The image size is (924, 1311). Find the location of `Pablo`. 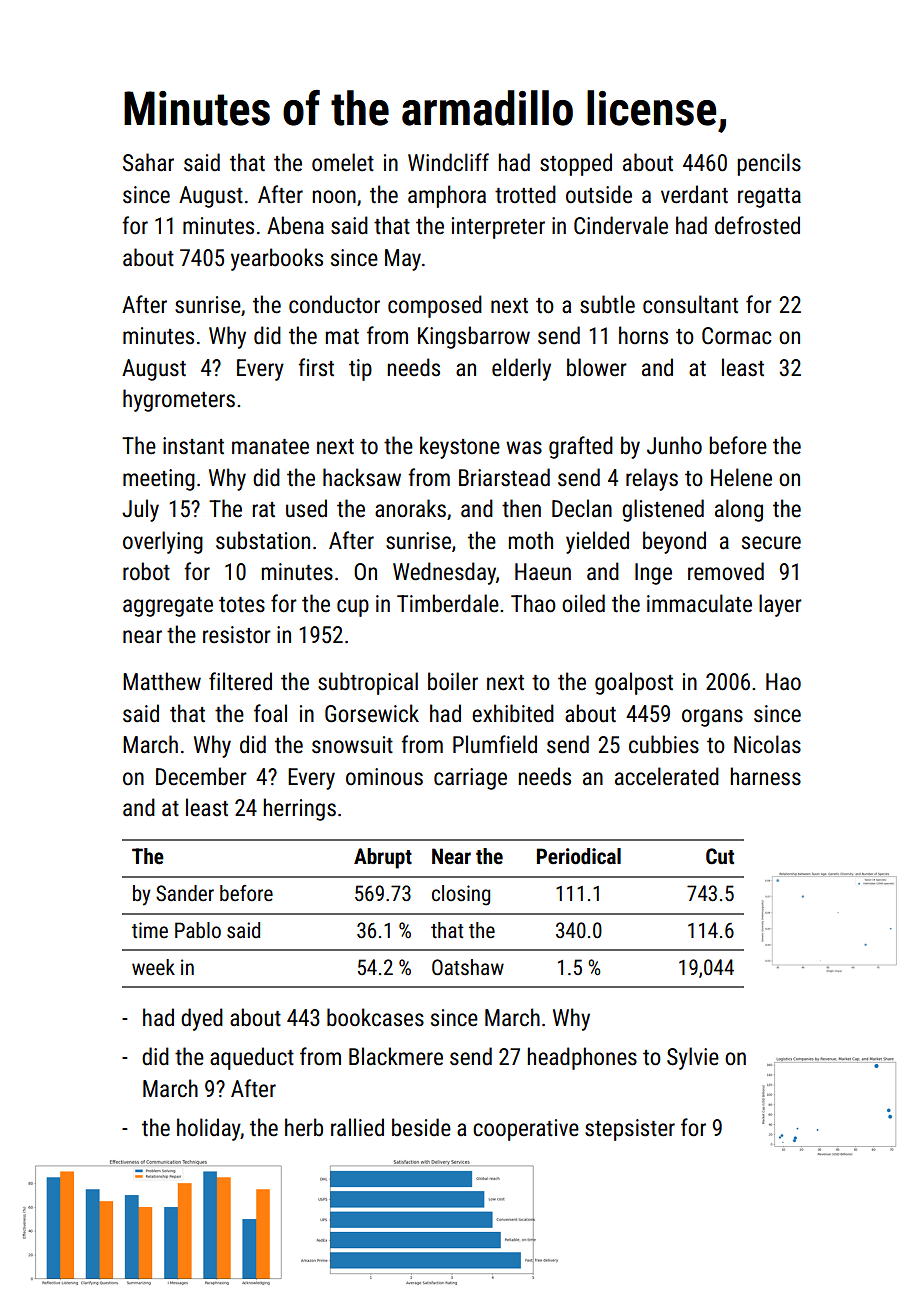

Pablo is located at coordinates (198, 930).
